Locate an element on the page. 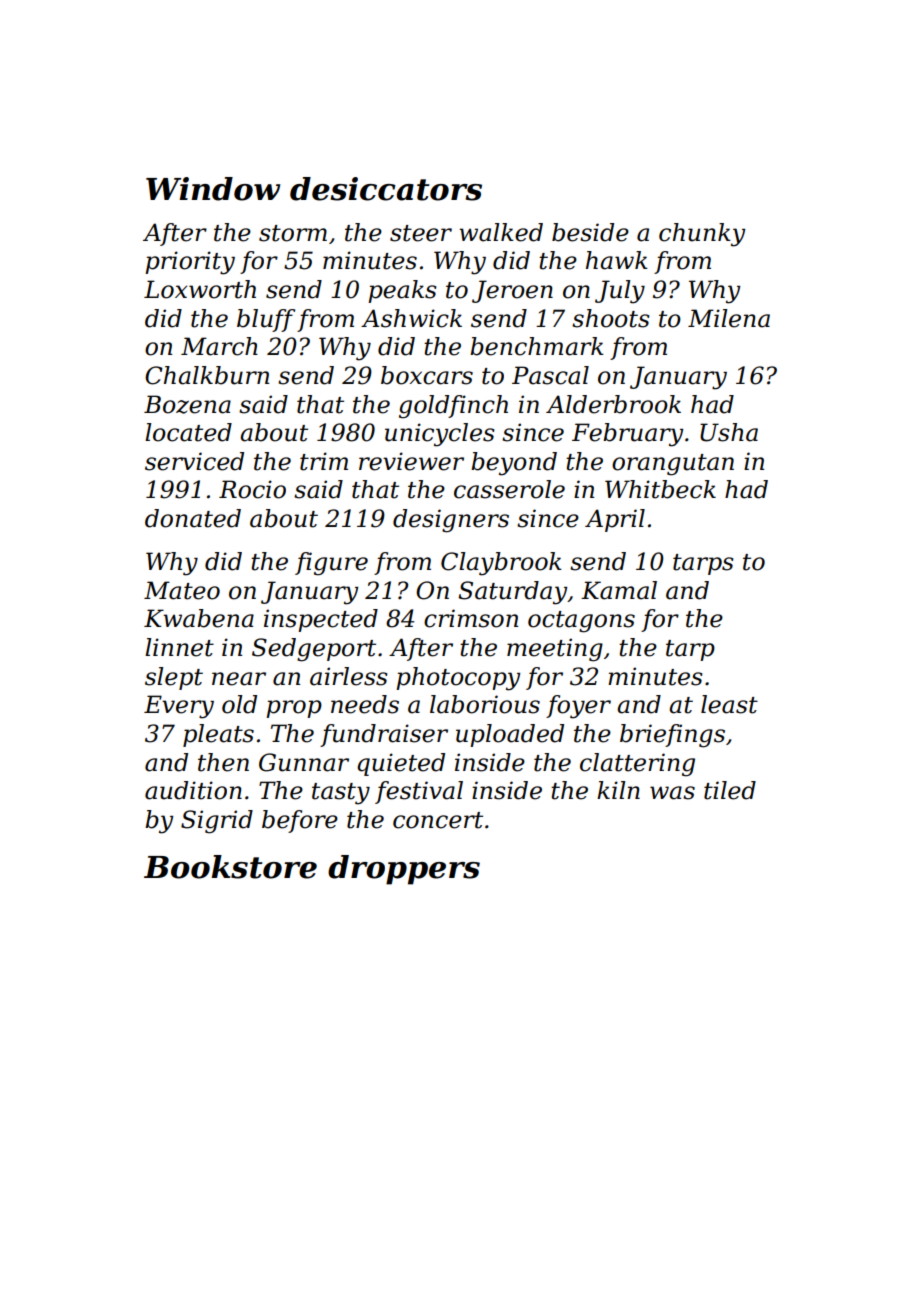 The image size is (924, 1311). pleats is located at coordinates (218, 735).
